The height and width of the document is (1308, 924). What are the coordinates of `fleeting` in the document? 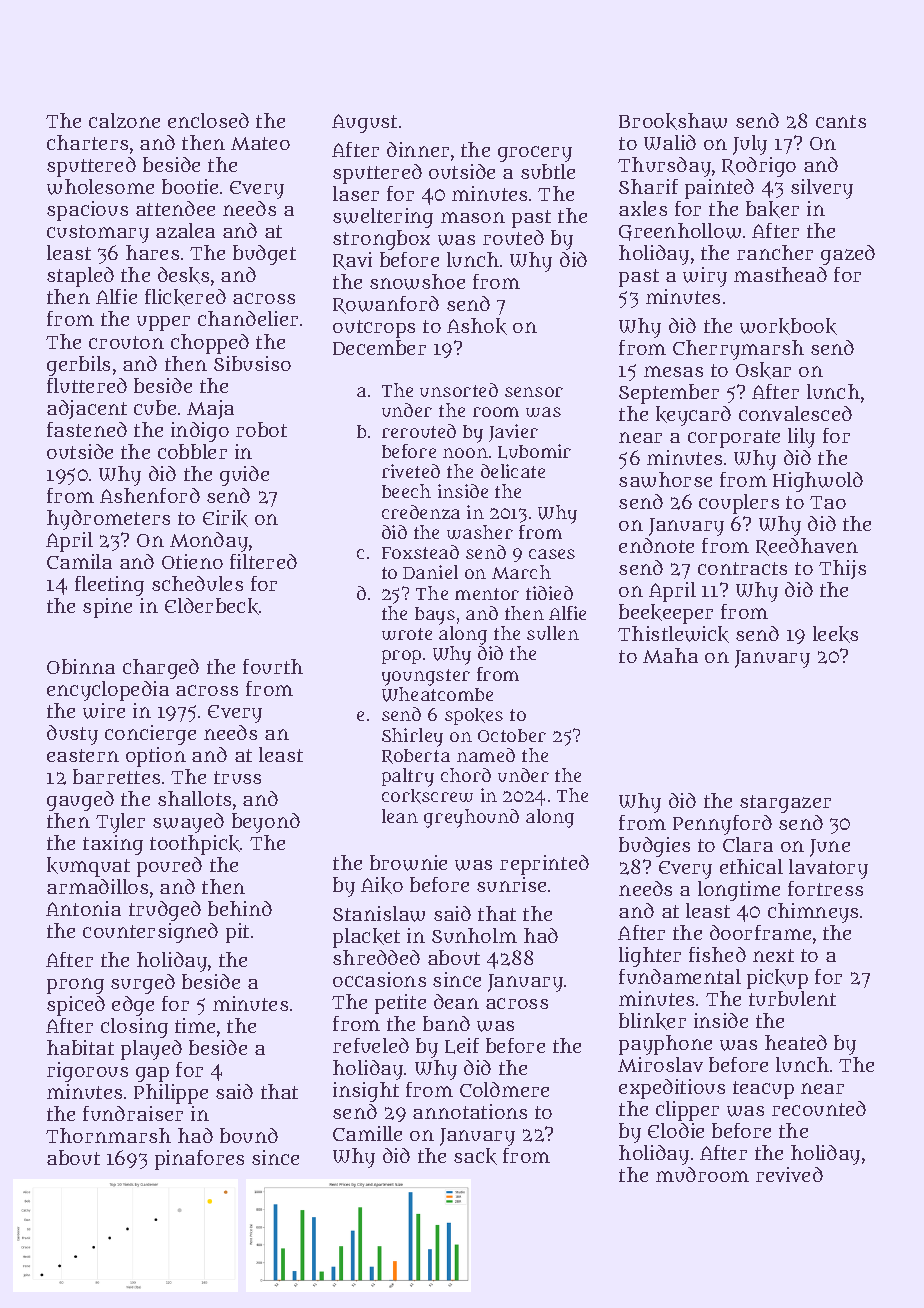 It's located at (109, 586).
